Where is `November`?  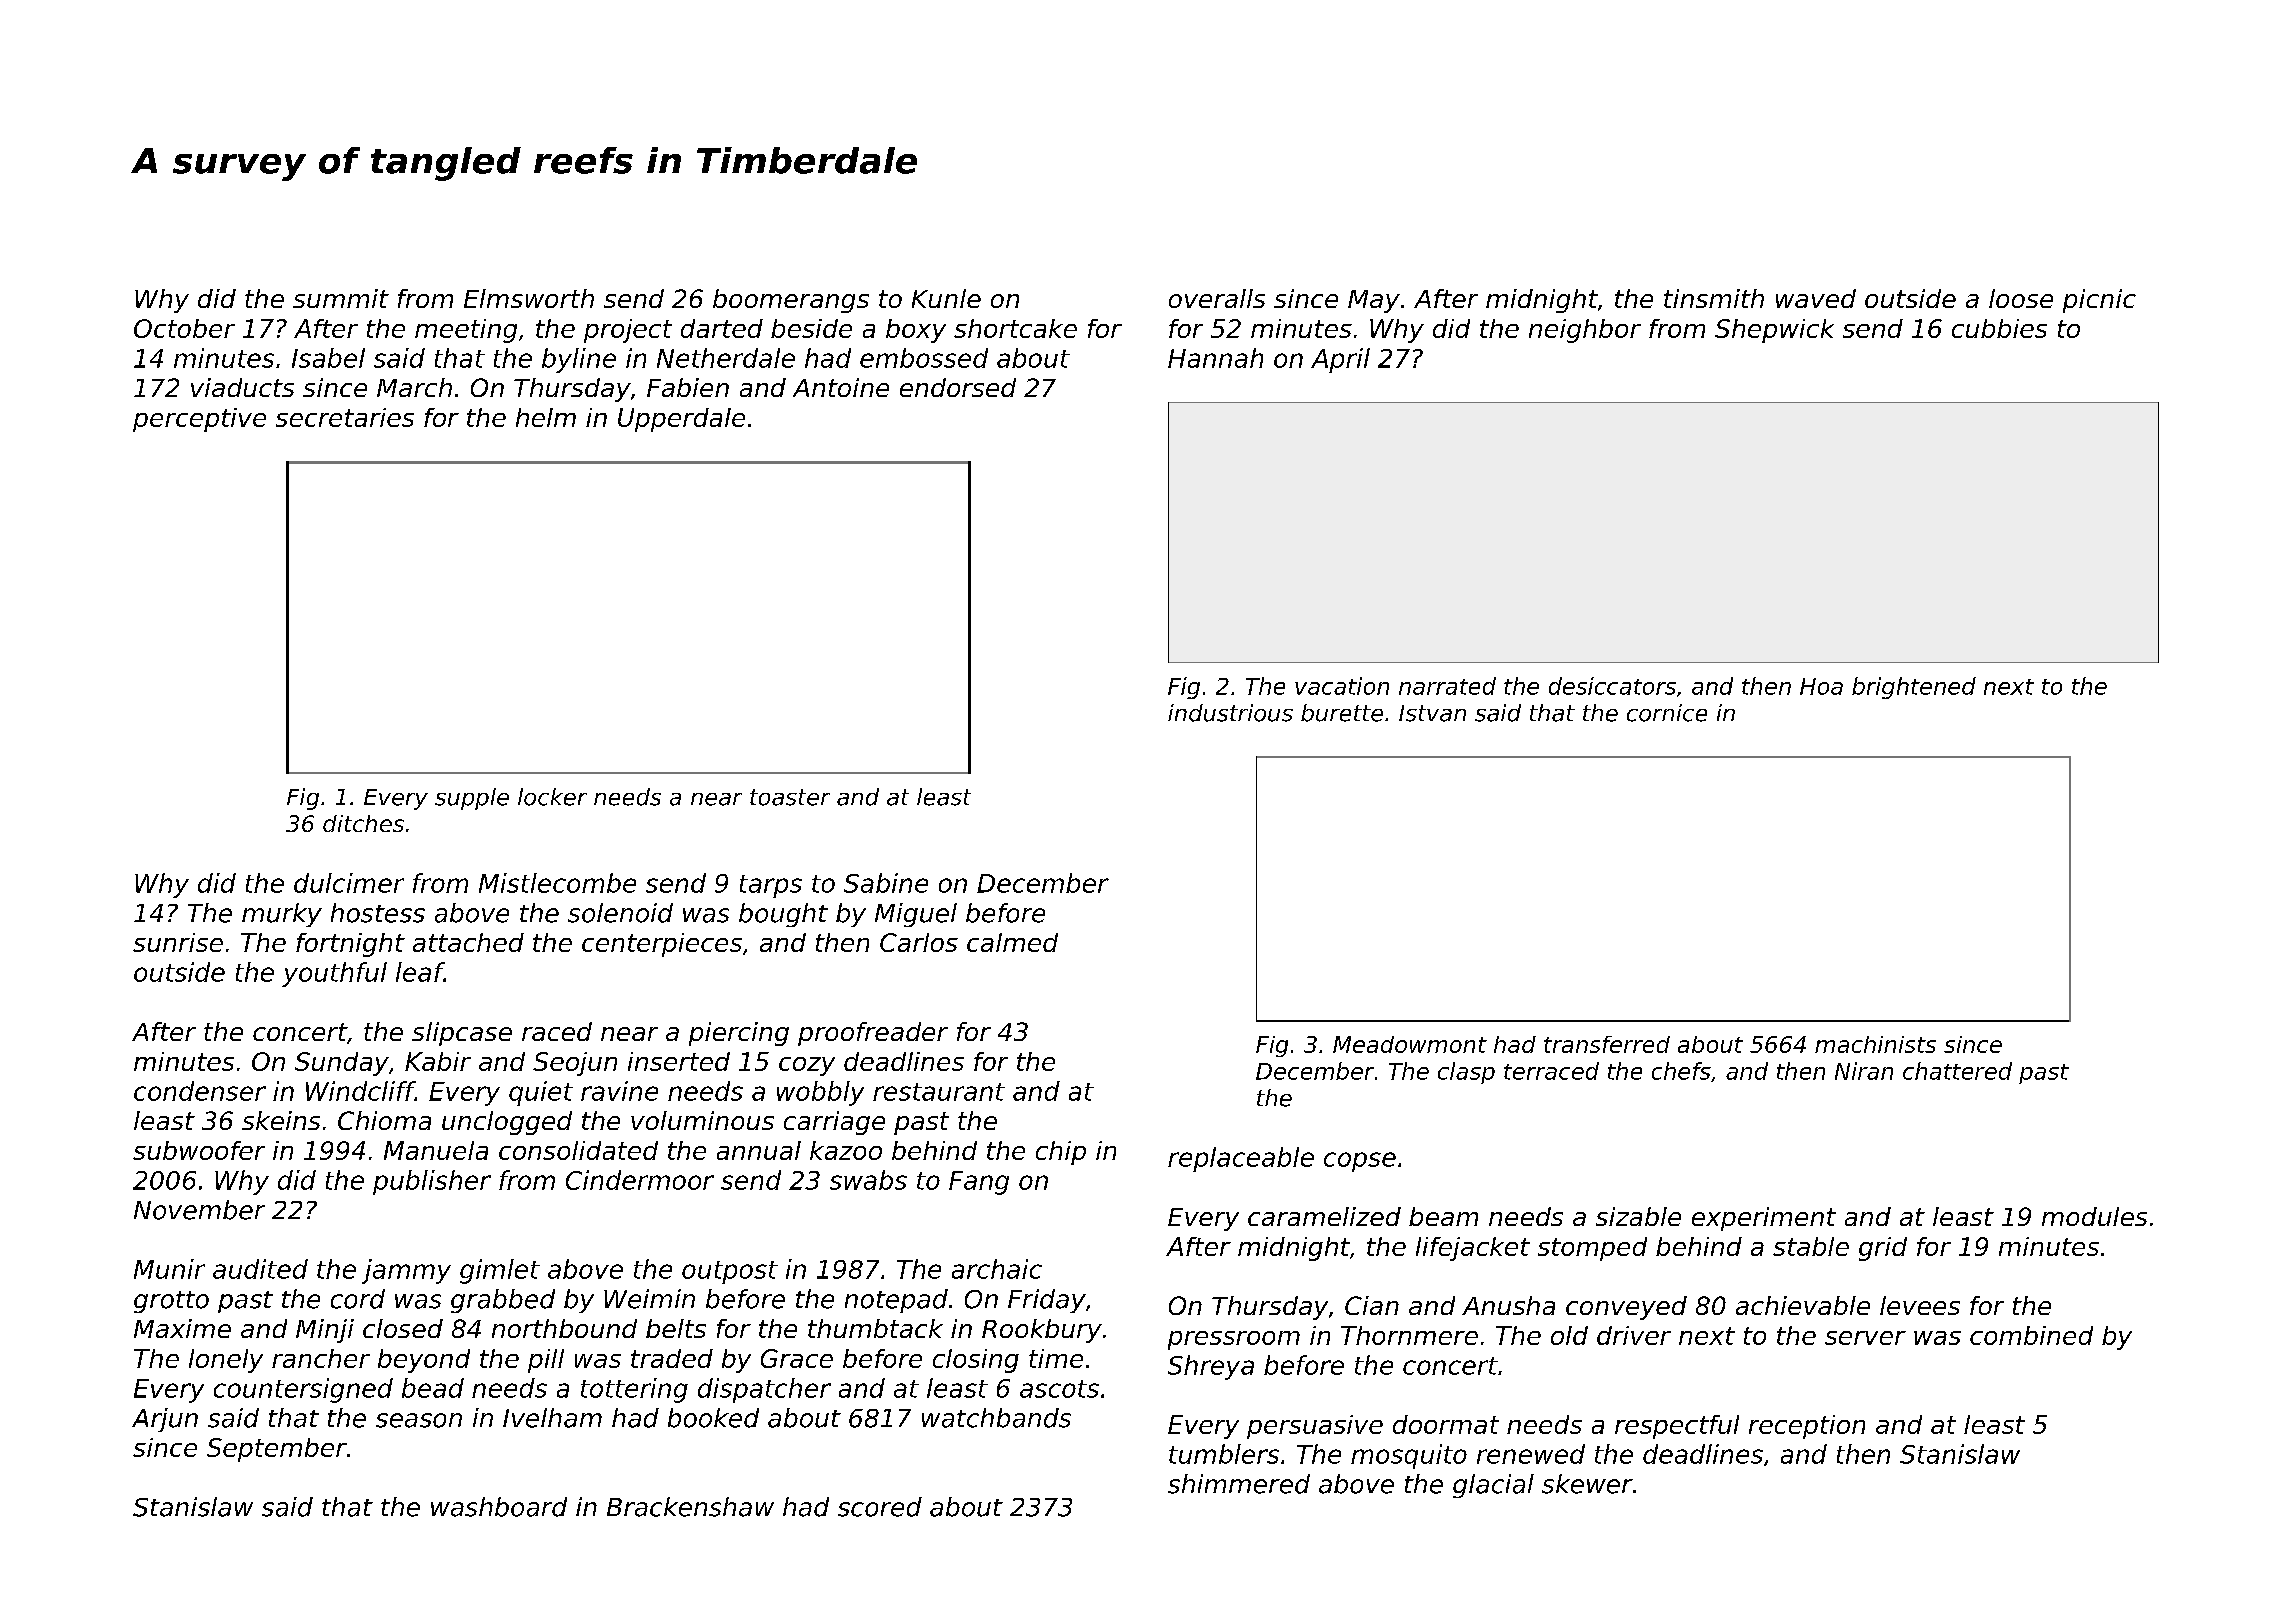 November is located at coordinates (199, 1210).
